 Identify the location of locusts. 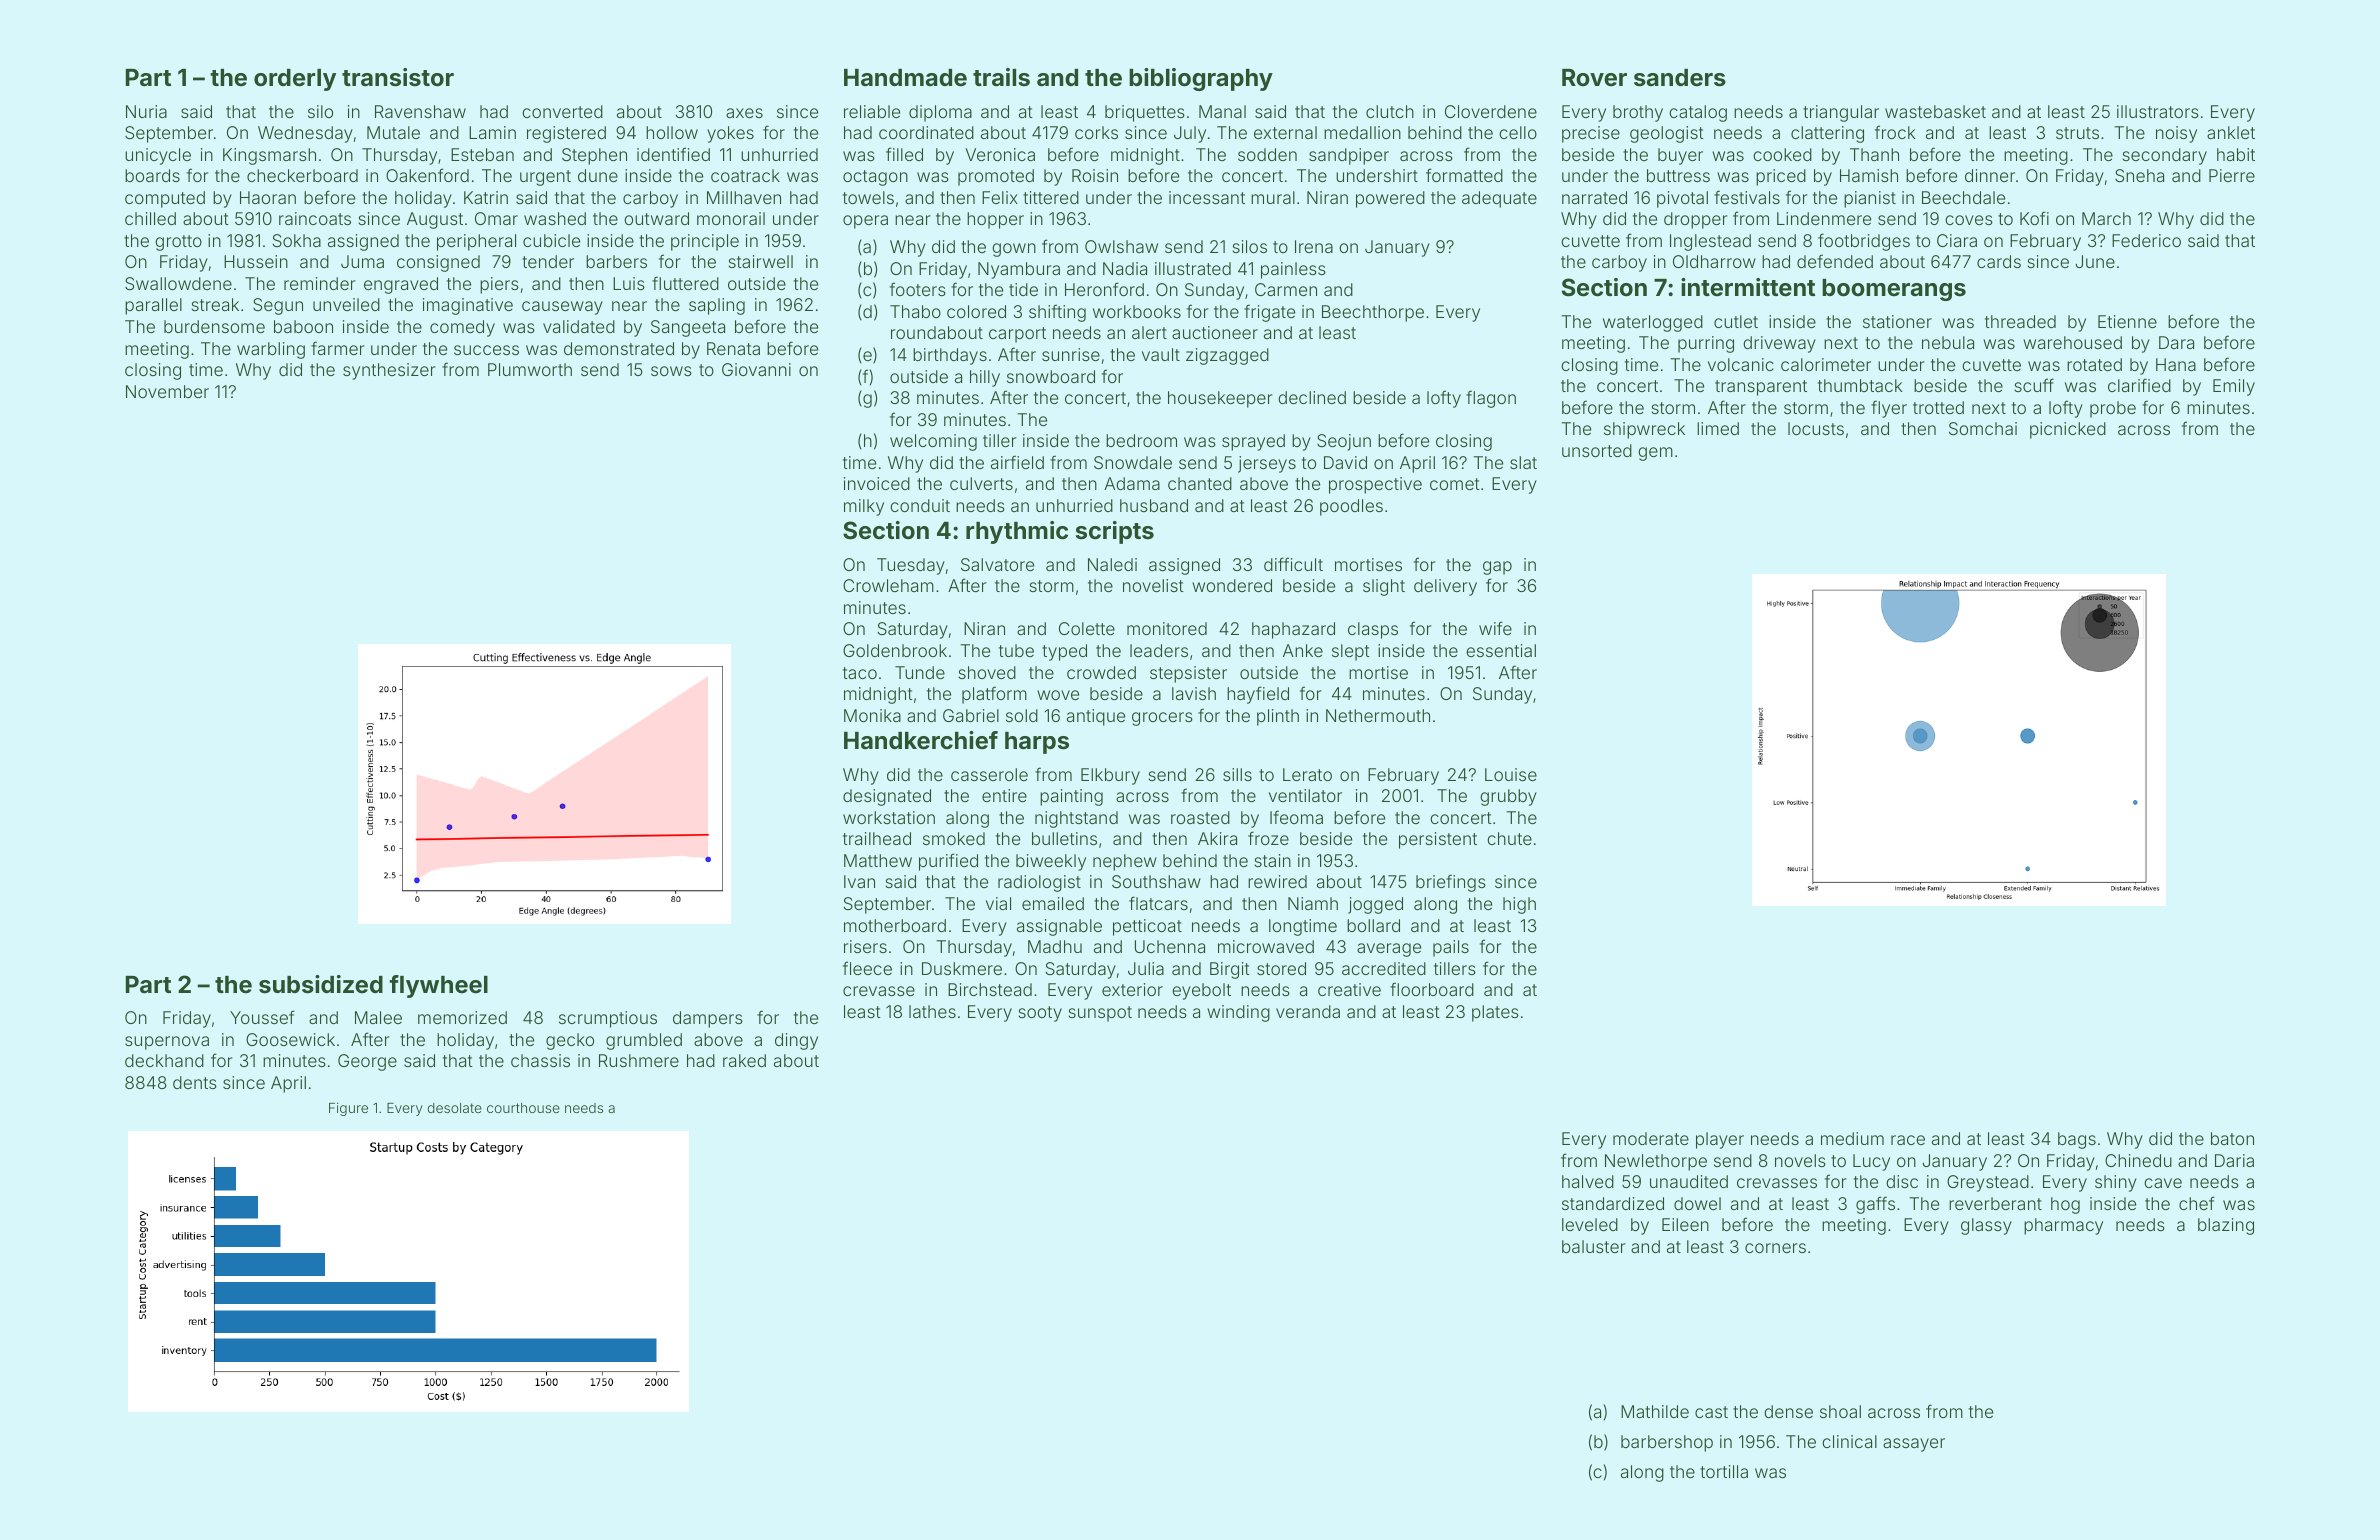
(1816, 428).
